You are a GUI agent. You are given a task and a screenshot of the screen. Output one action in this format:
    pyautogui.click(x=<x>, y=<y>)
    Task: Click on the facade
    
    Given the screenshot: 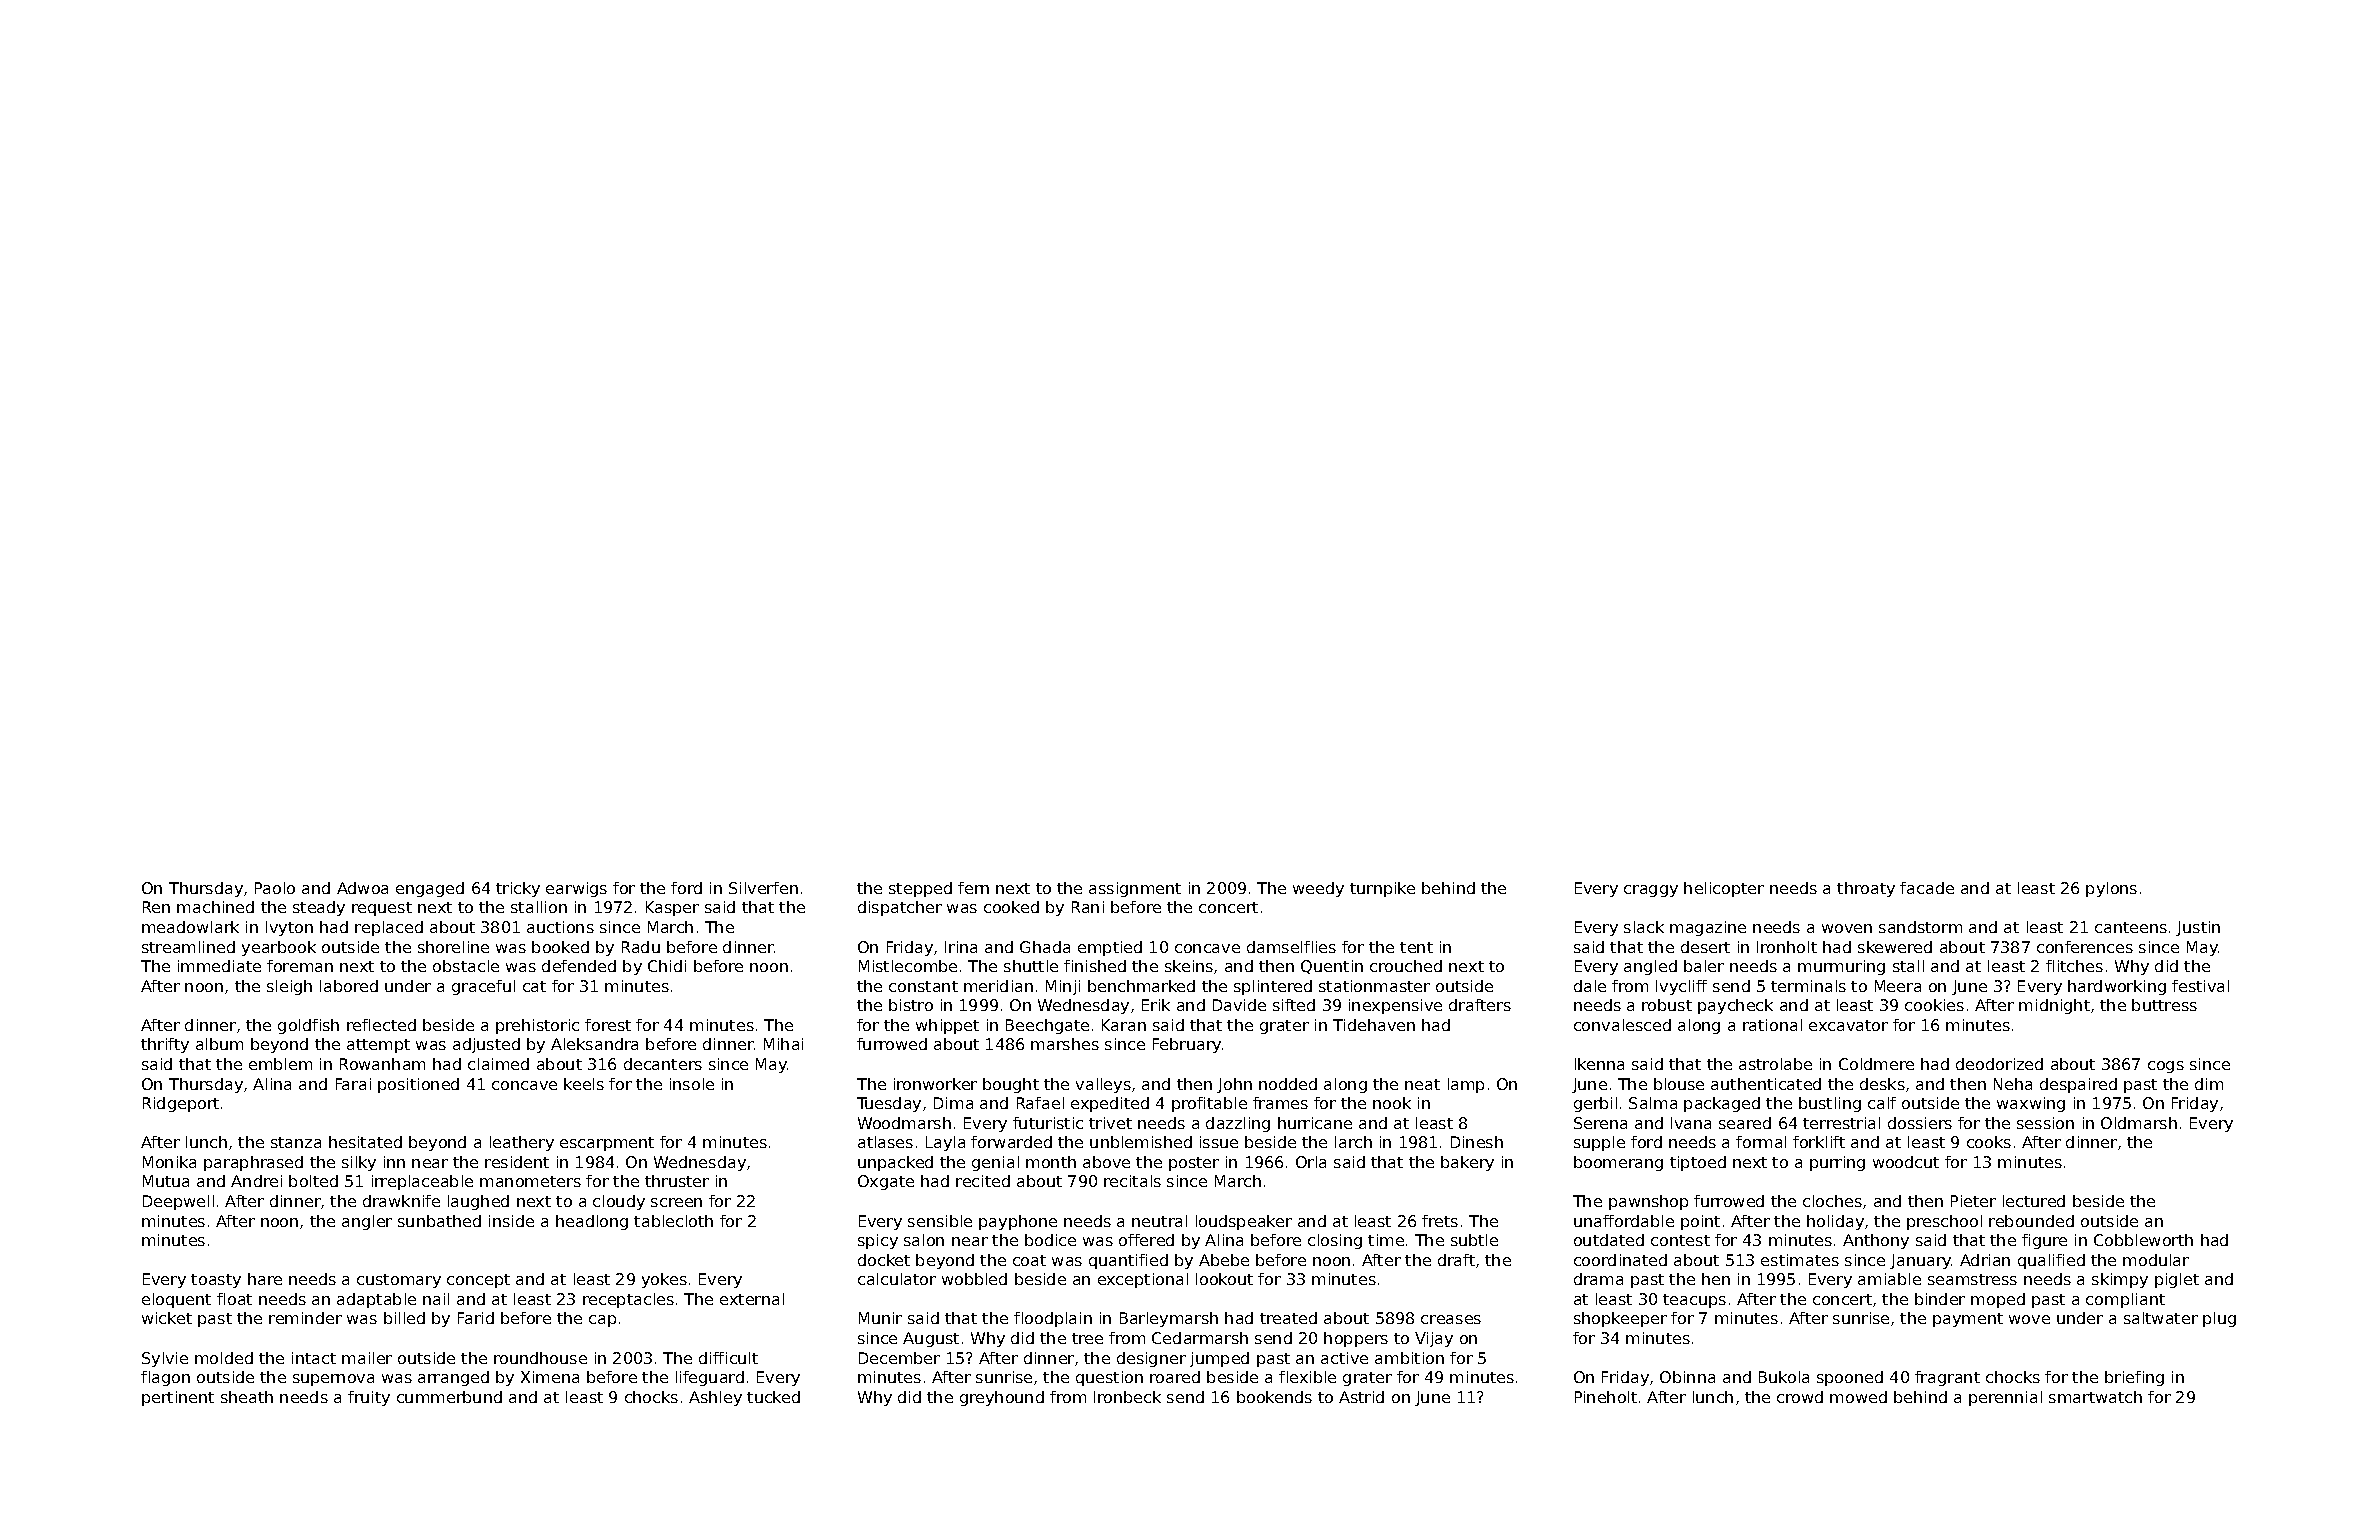 What is the action you would take?
    pyautogui.click(x=1927, y=888)
